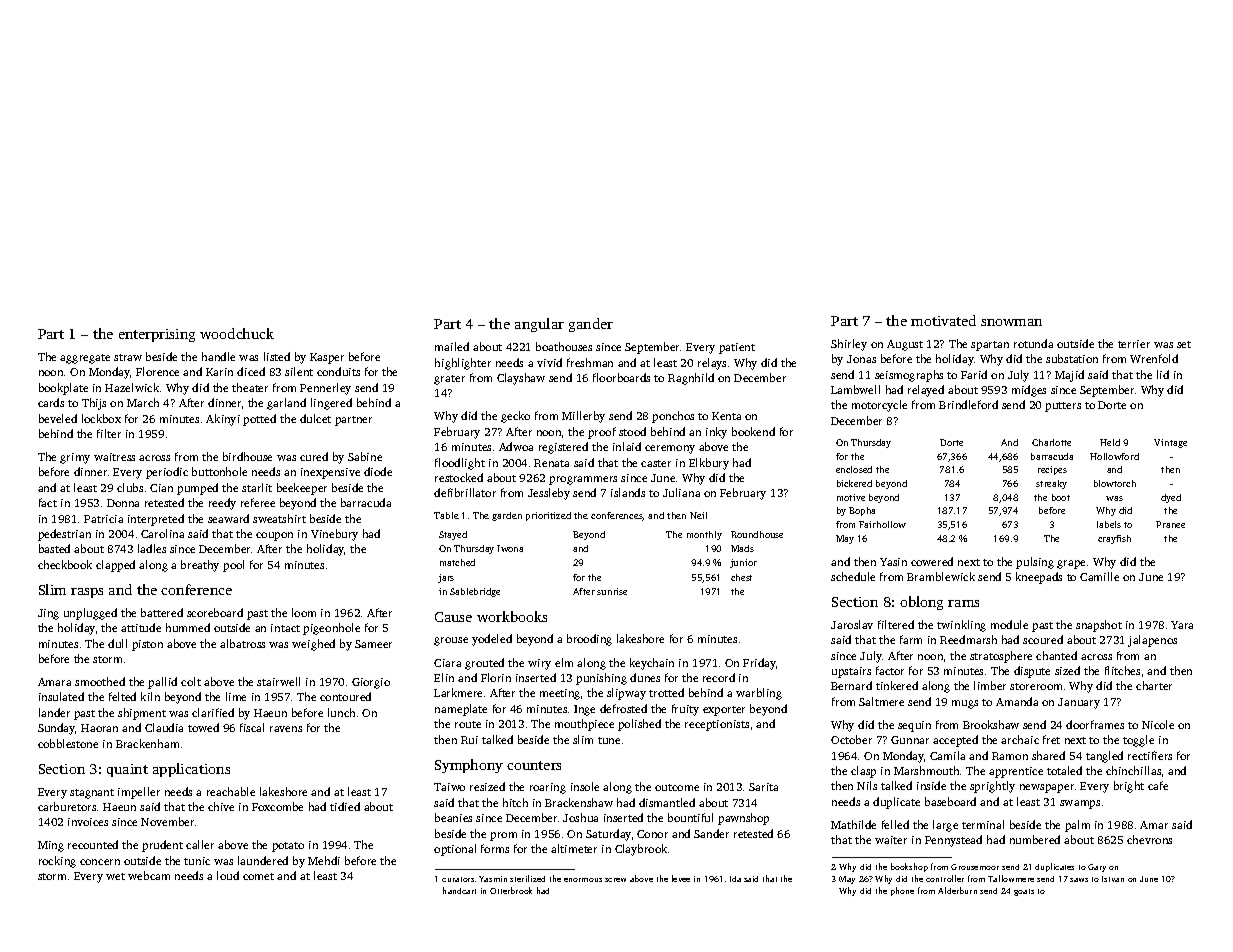 The image size is (1233, 952). Describe the element at coordinates (1170, 443) in the screenshot. I see `Vintage` at that location.
